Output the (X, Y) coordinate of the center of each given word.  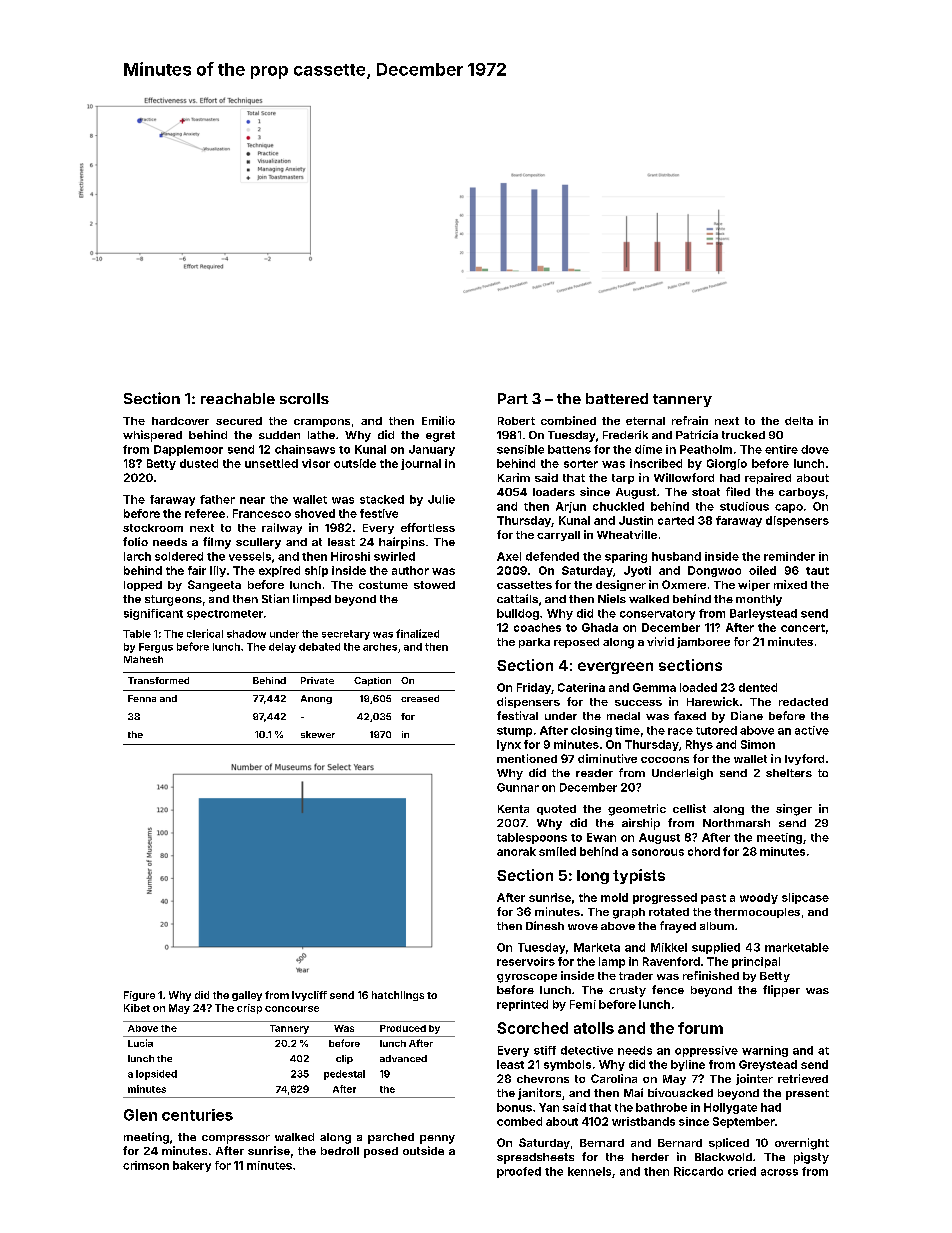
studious (744, 506)
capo (789, 508)
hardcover (180, 421)
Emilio (438, 420)
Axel (509, 556)
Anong (316, 699)
